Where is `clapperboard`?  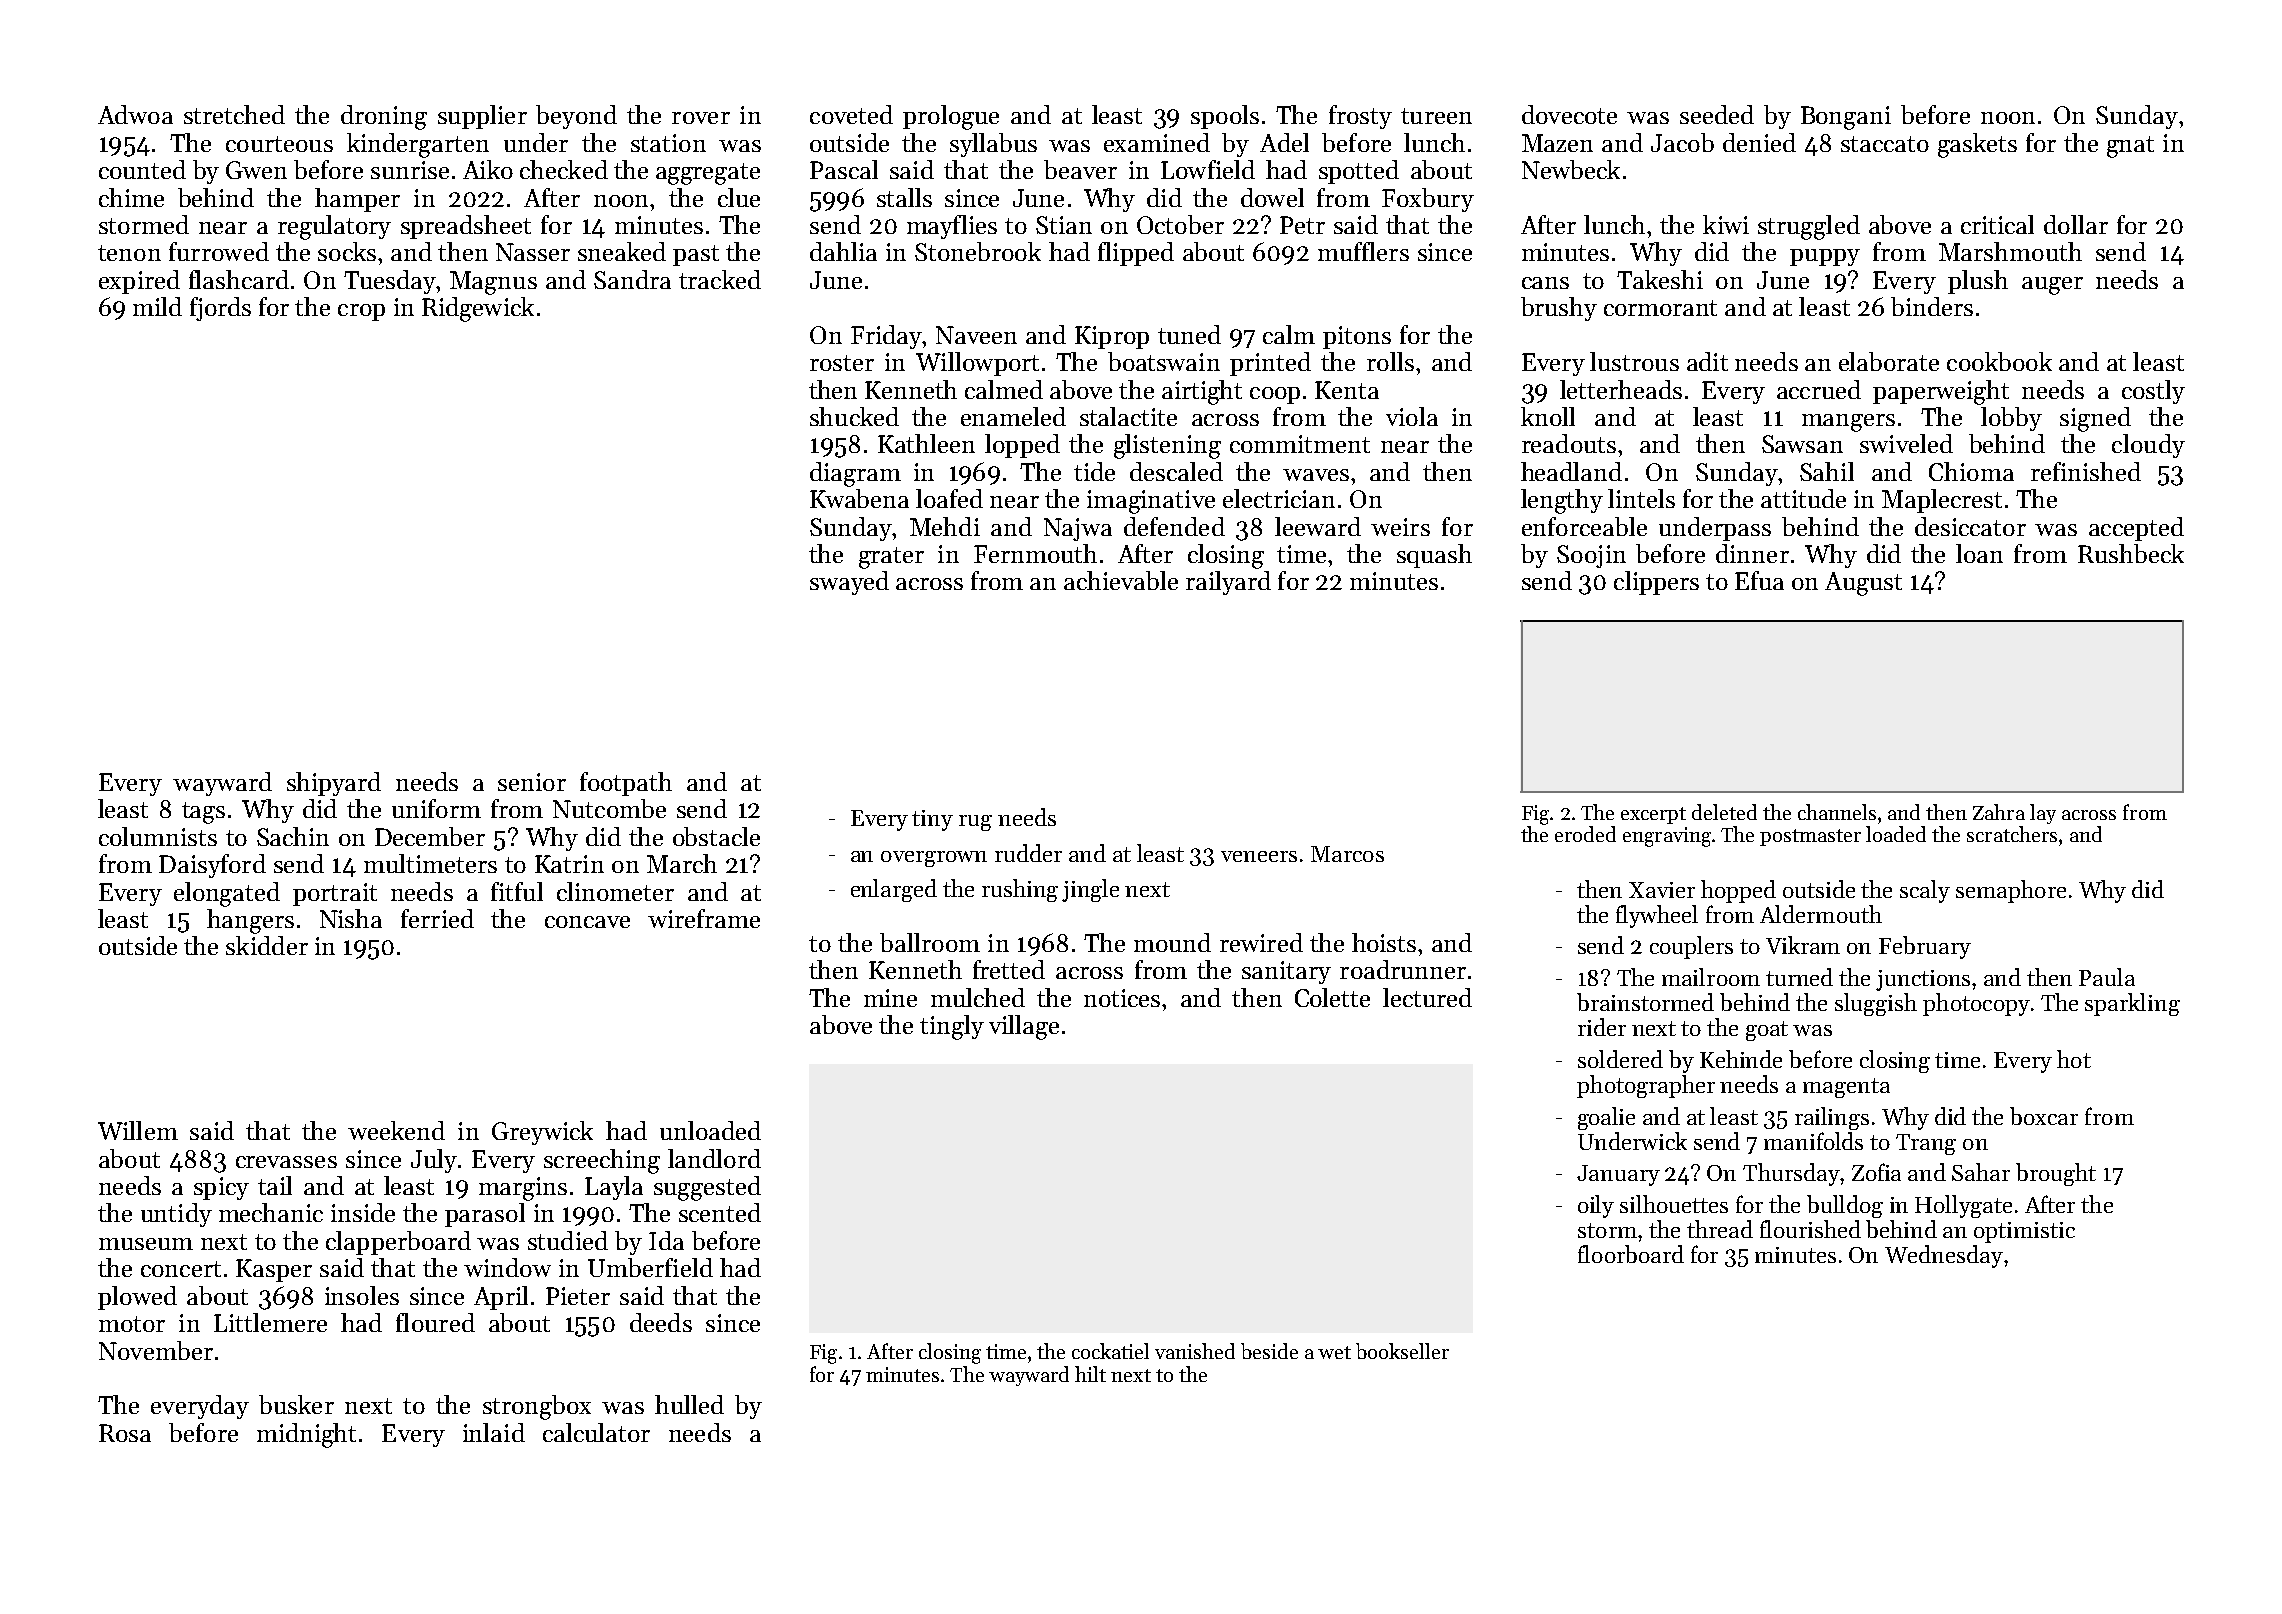 clapperboard is located at coordinates (398, 1243).
